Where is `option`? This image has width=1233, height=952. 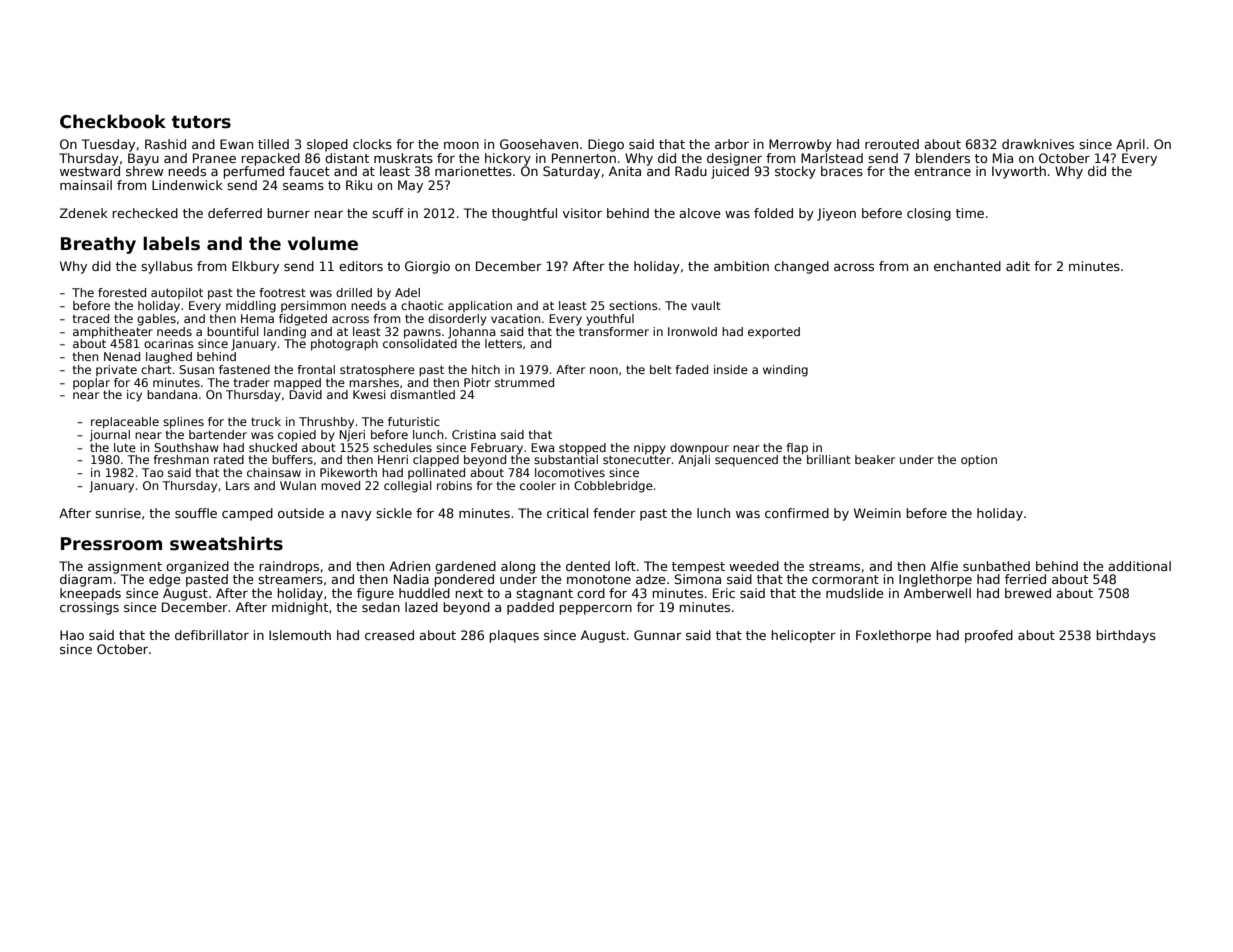 option is located at coordinates (979, 461).
